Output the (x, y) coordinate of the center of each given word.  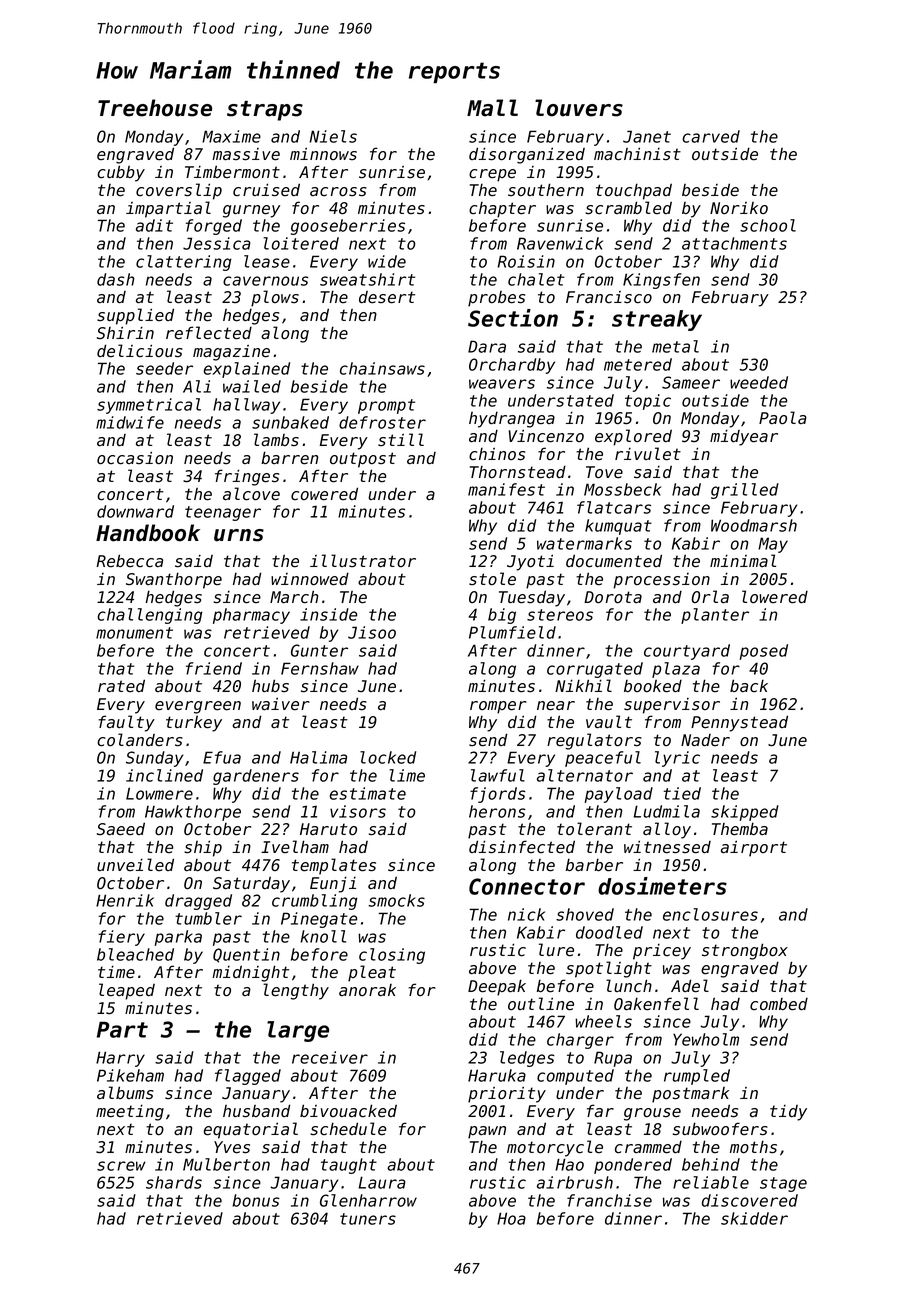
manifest (506, 489)
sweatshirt (367, 279)
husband (256, 1111)
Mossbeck (622, 489)
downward (135, 511)
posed (763, 652)
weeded (759, 382)
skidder (754, 1218)
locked (388, 757)
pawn (487, 1132)
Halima (318, 757)
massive (246, 154)
